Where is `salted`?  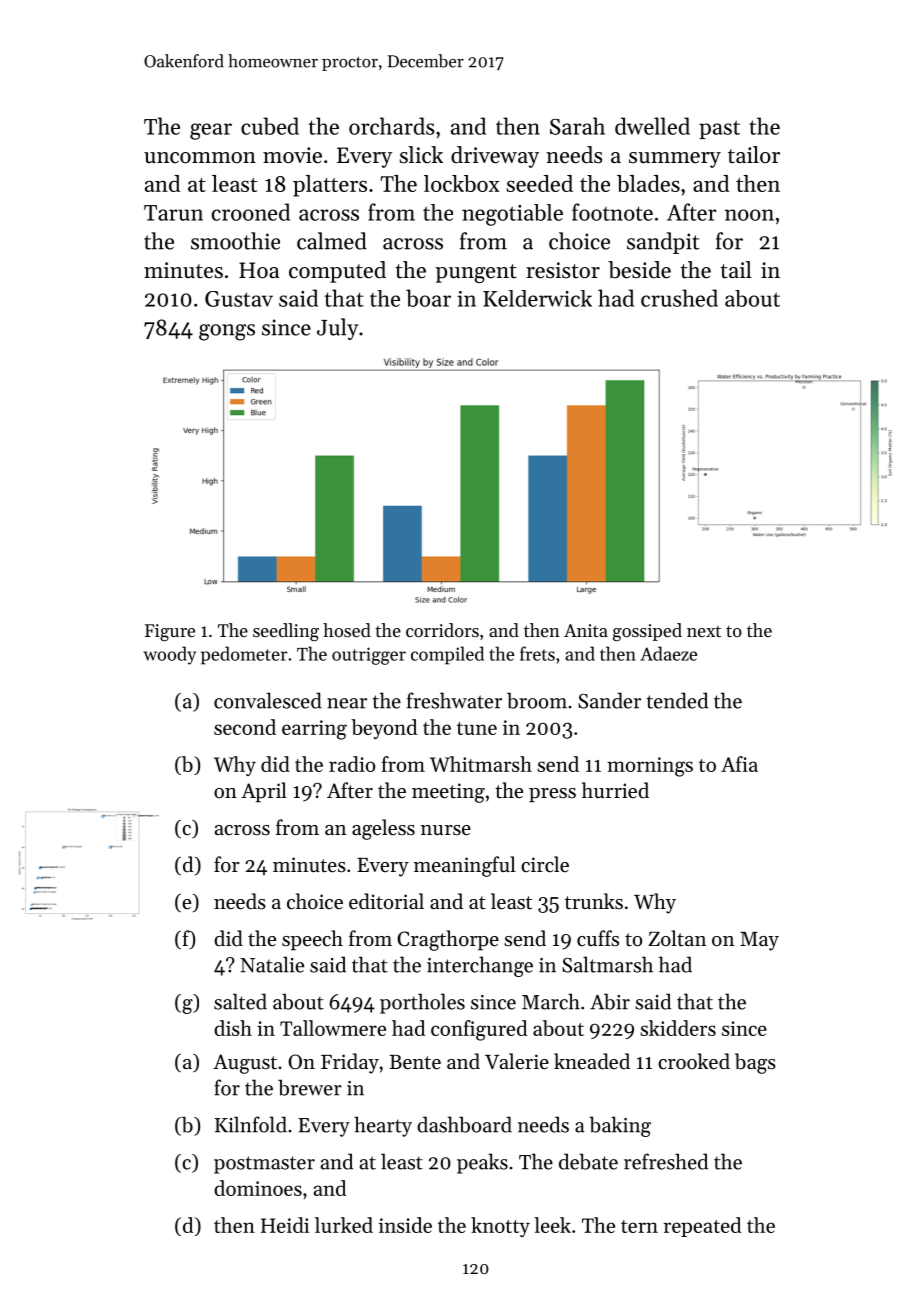
salted is located at coordinates (240, 1001).
